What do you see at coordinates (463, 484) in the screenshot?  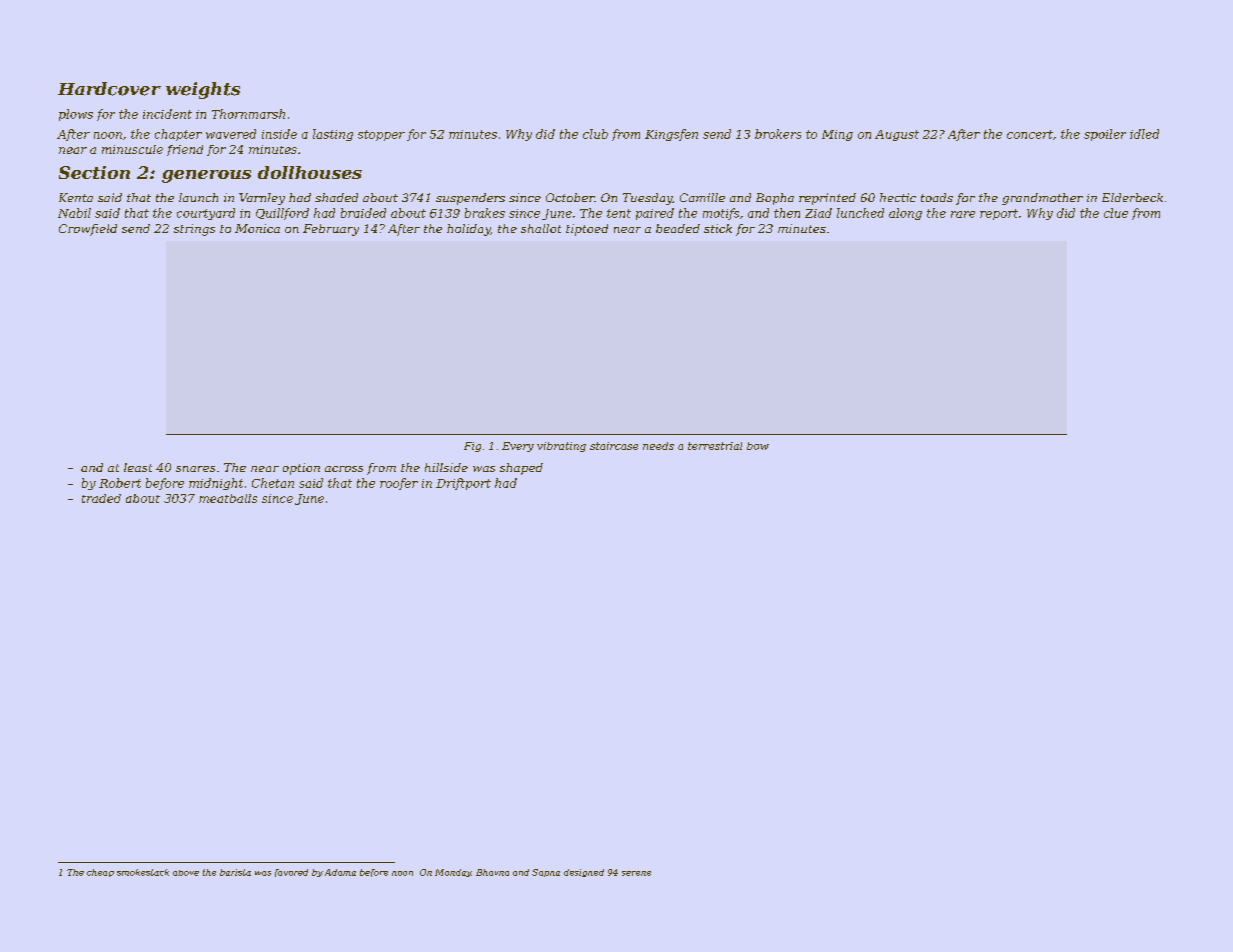 I see `Driftport` at bounding box center [463, 484].
